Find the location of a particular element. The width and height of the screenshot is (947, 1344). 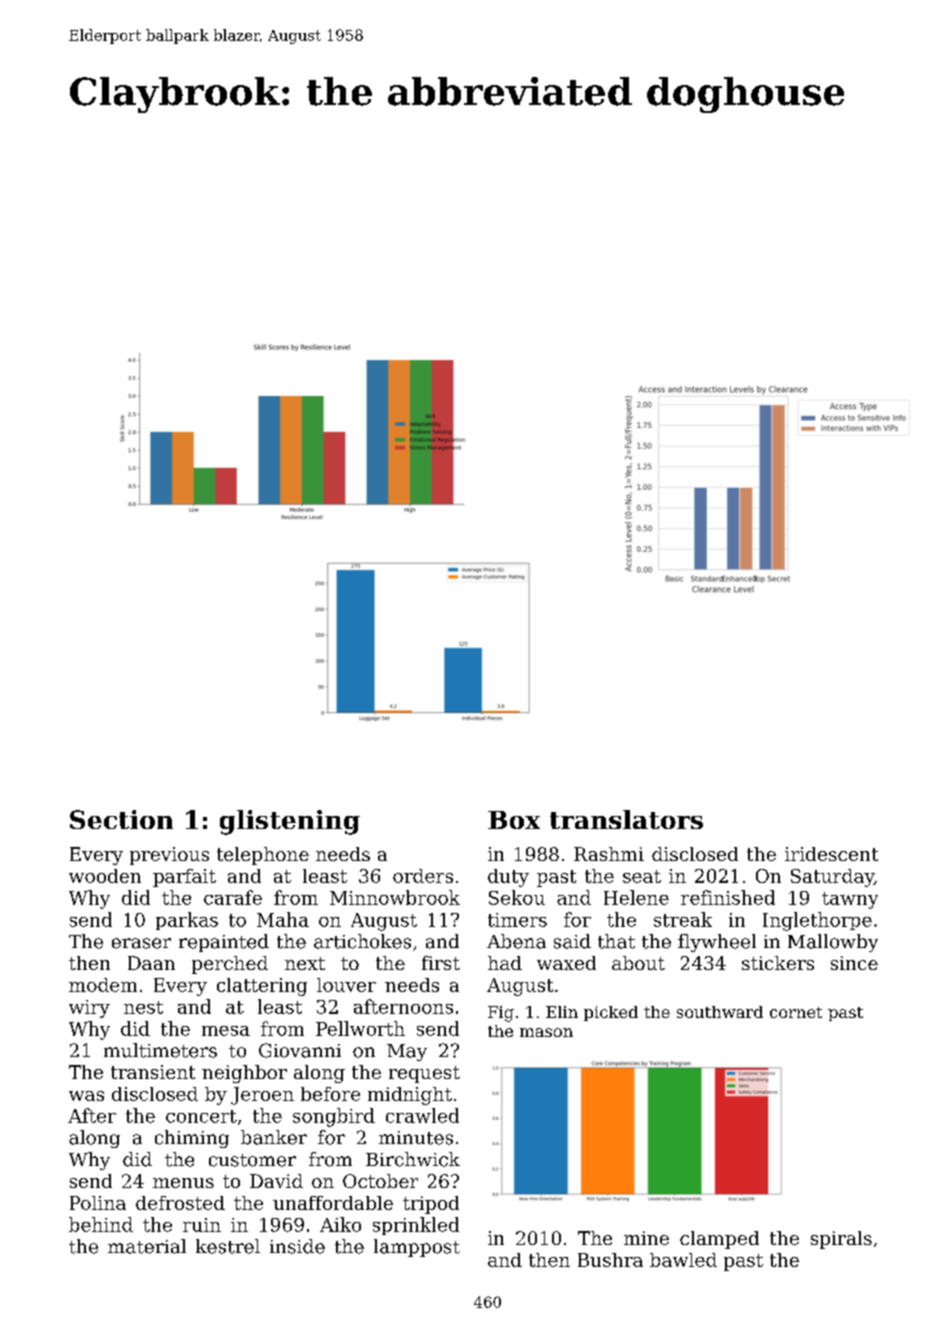

was is located at coordinates (86, 1096).
